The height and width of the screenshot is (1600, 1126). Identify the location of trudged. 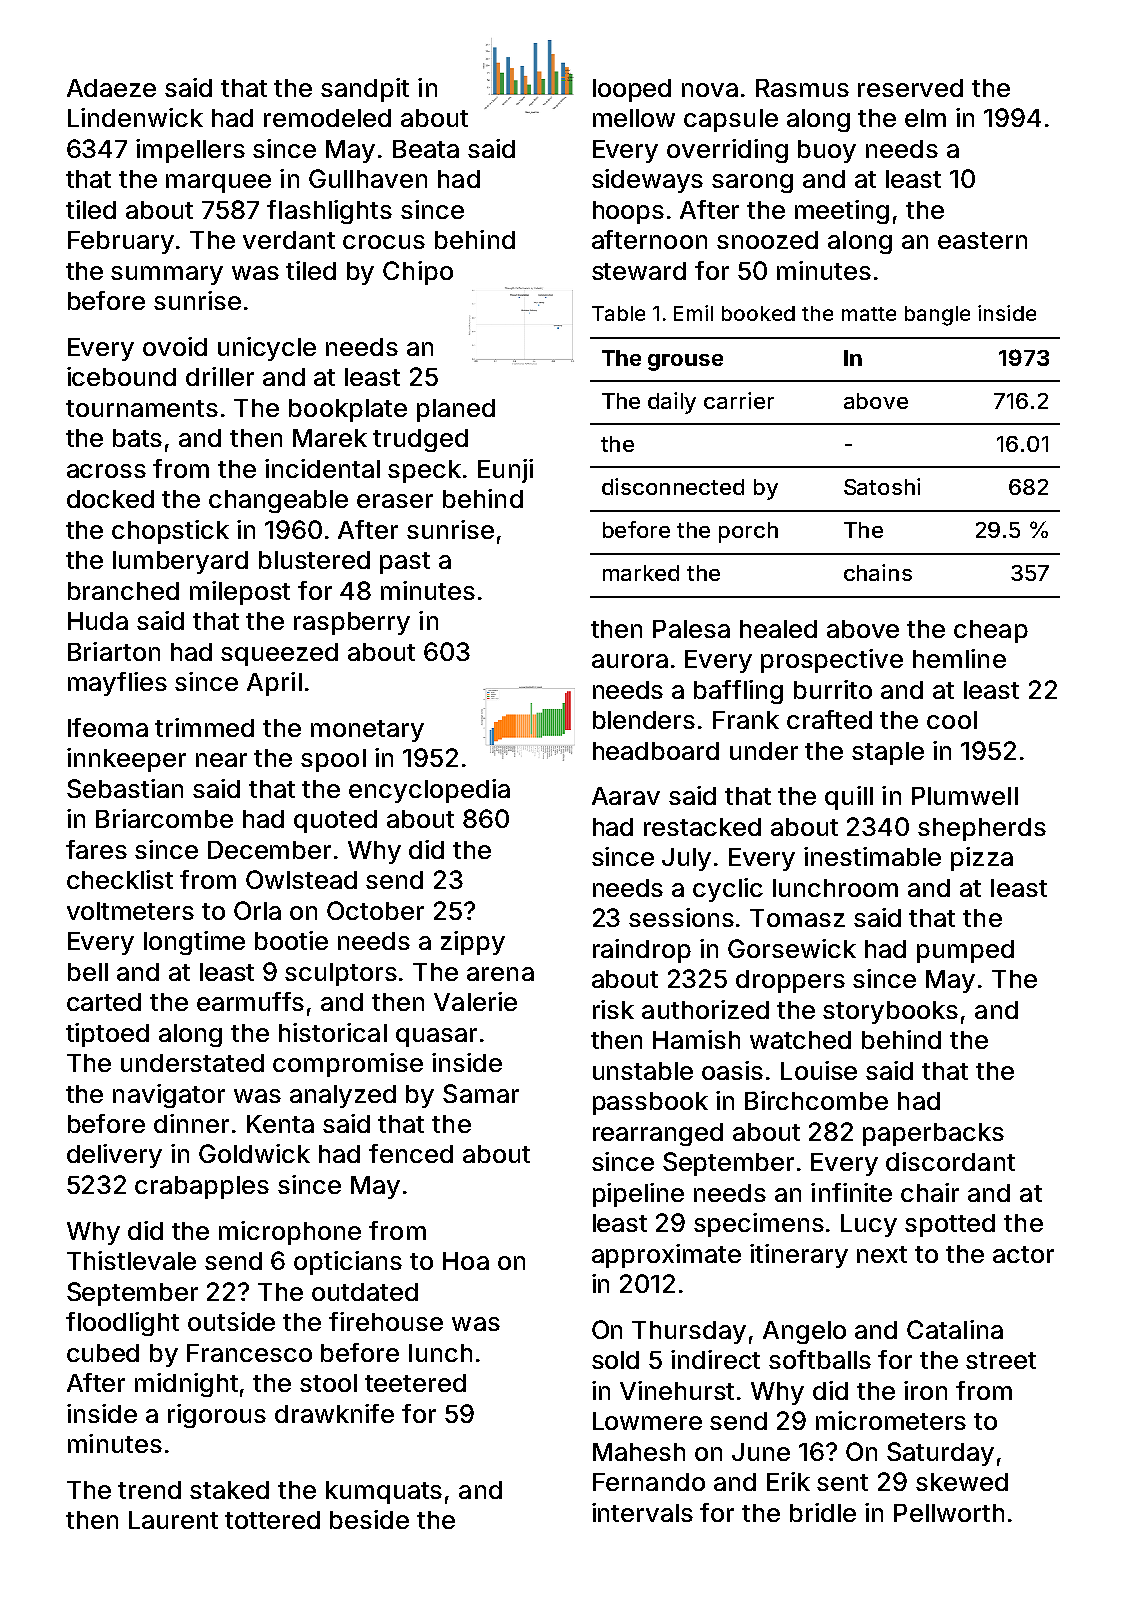
(420, 440).
